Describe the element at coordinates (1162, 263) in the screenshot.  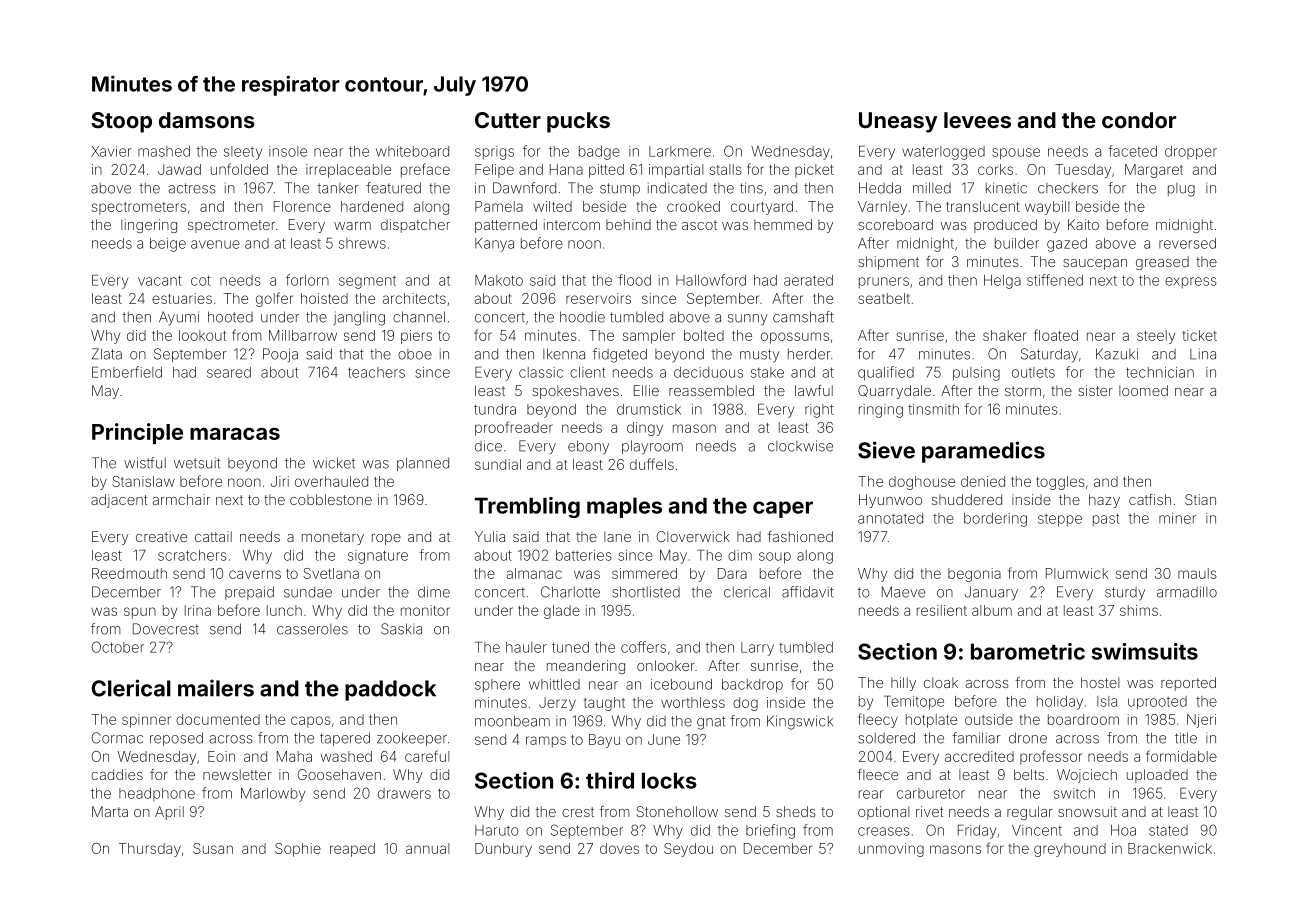
I see `greased` at that location.
